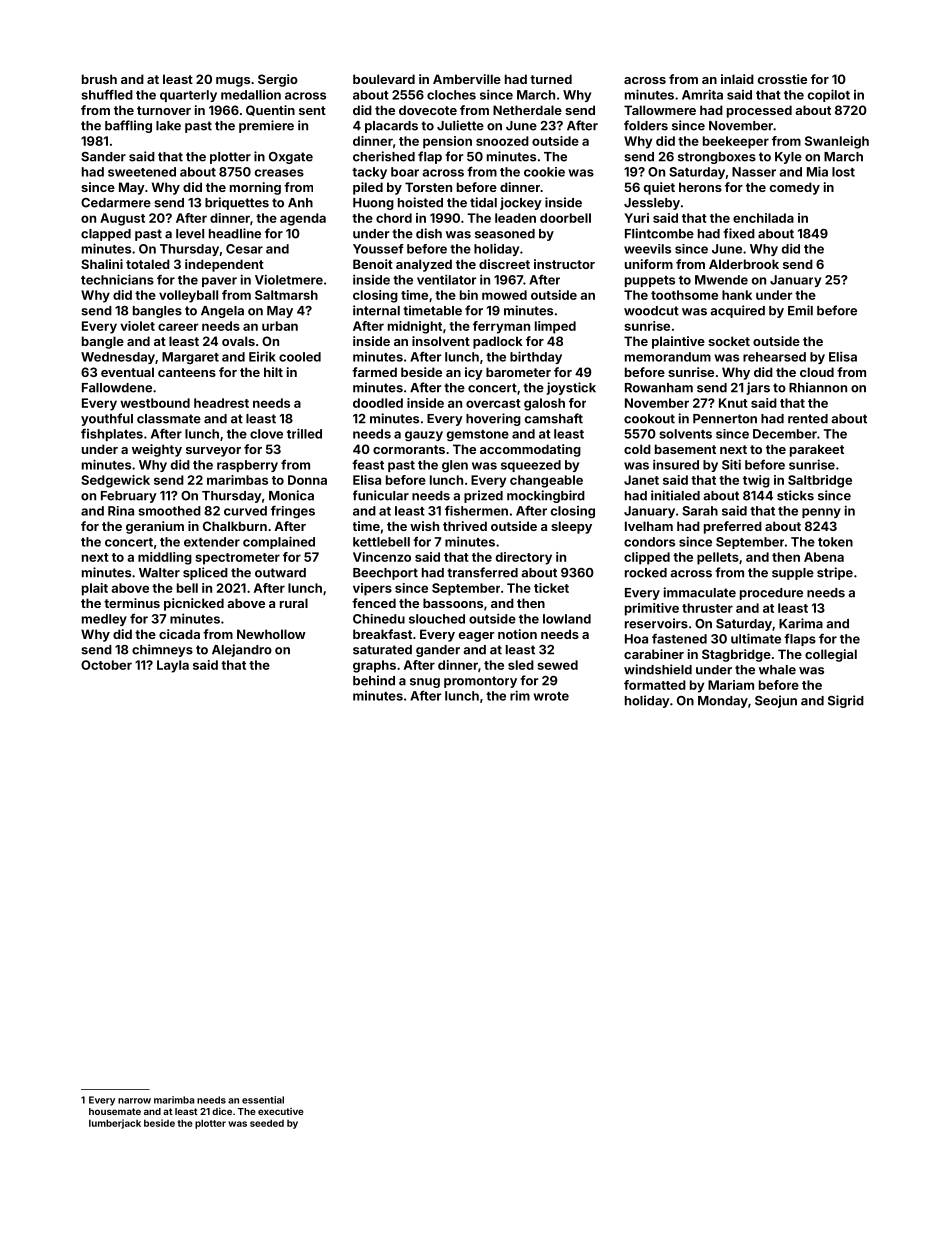 The height and width of the screenshot is (1233, 952). I want to click on Alejandro, so click(242, 650).
